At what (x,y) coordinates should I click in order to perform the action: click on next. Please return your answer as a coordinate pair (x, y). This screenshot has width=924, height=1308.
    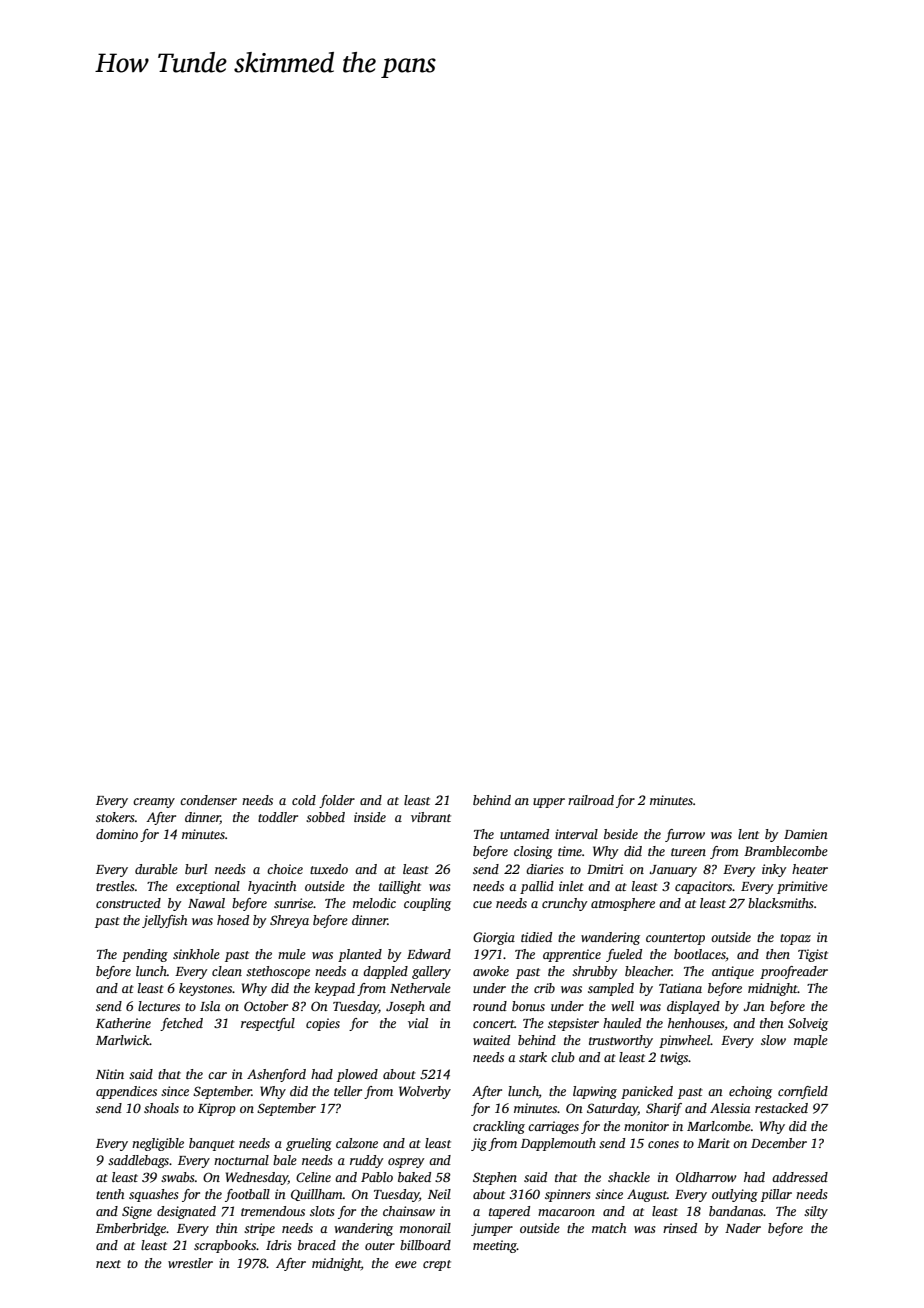
    Looking at the image, I should click on (108, 1264).
